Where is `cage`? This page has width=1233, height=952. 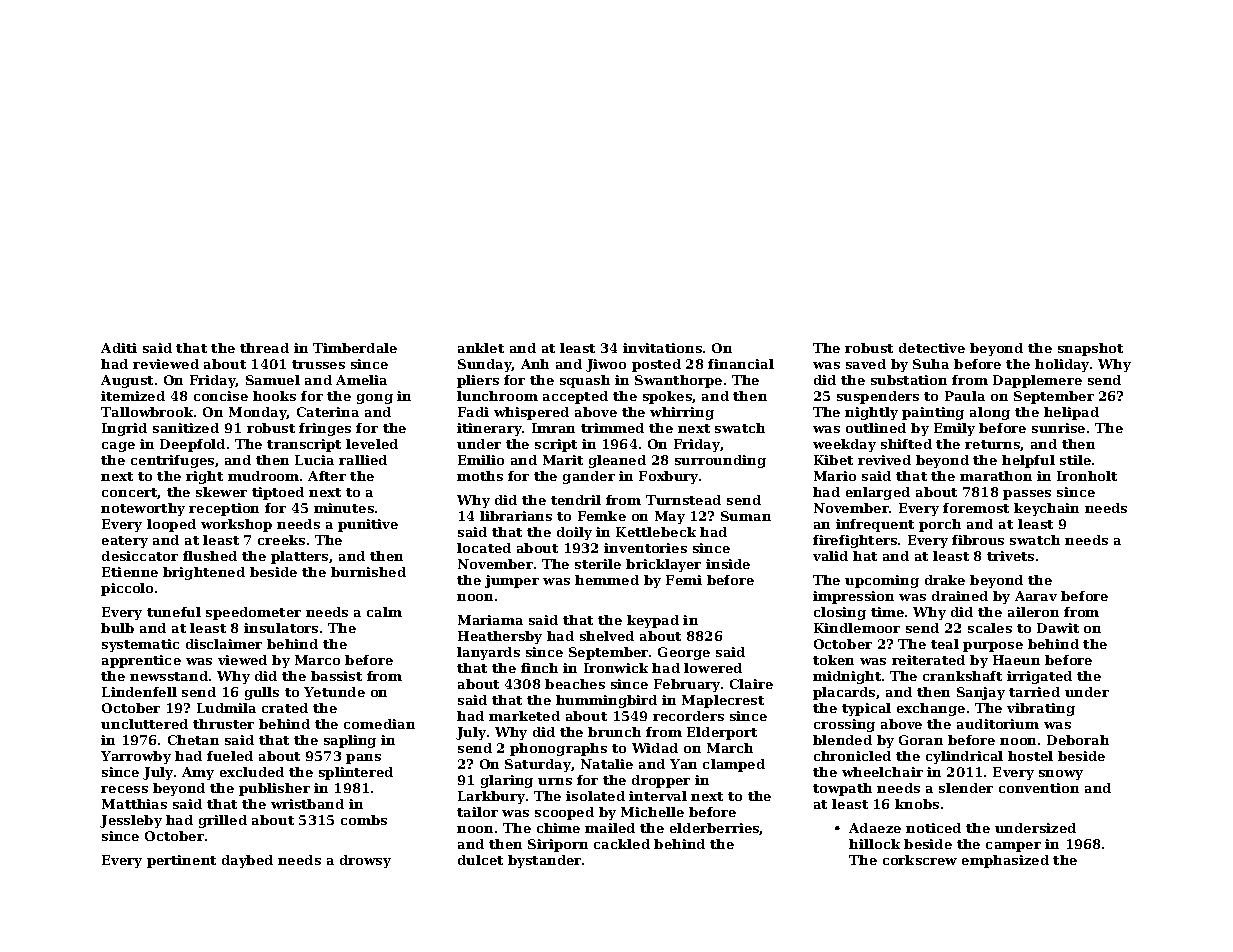
cage is located at coordinates (118, 447).
